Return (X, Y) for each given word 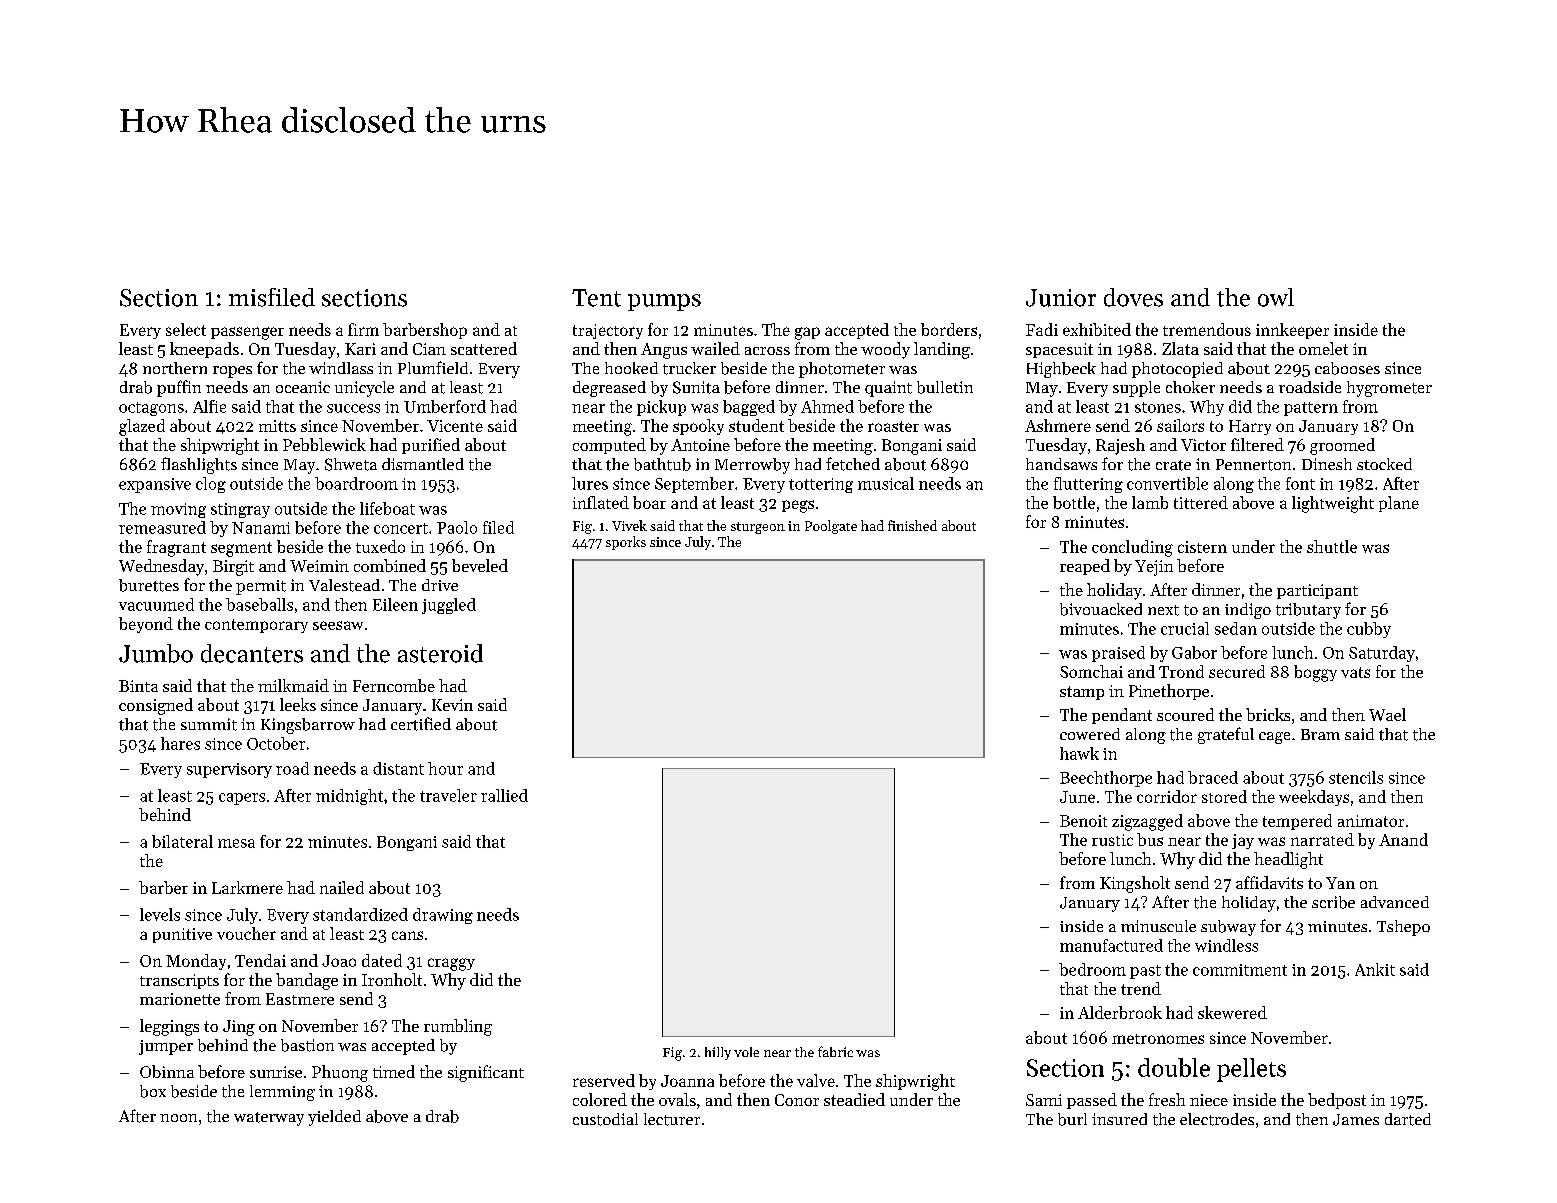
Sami (1044, 1100)
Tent (596, 298)
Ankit (1375, 969)
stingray (240, 510)
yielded (334, 1118)
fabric (835, 1051)
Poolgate (831, 527)
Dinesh (1327, 464)
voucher (246, 933)
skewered (1232, 1012)
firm (363, 329)
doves (1133, 297)
